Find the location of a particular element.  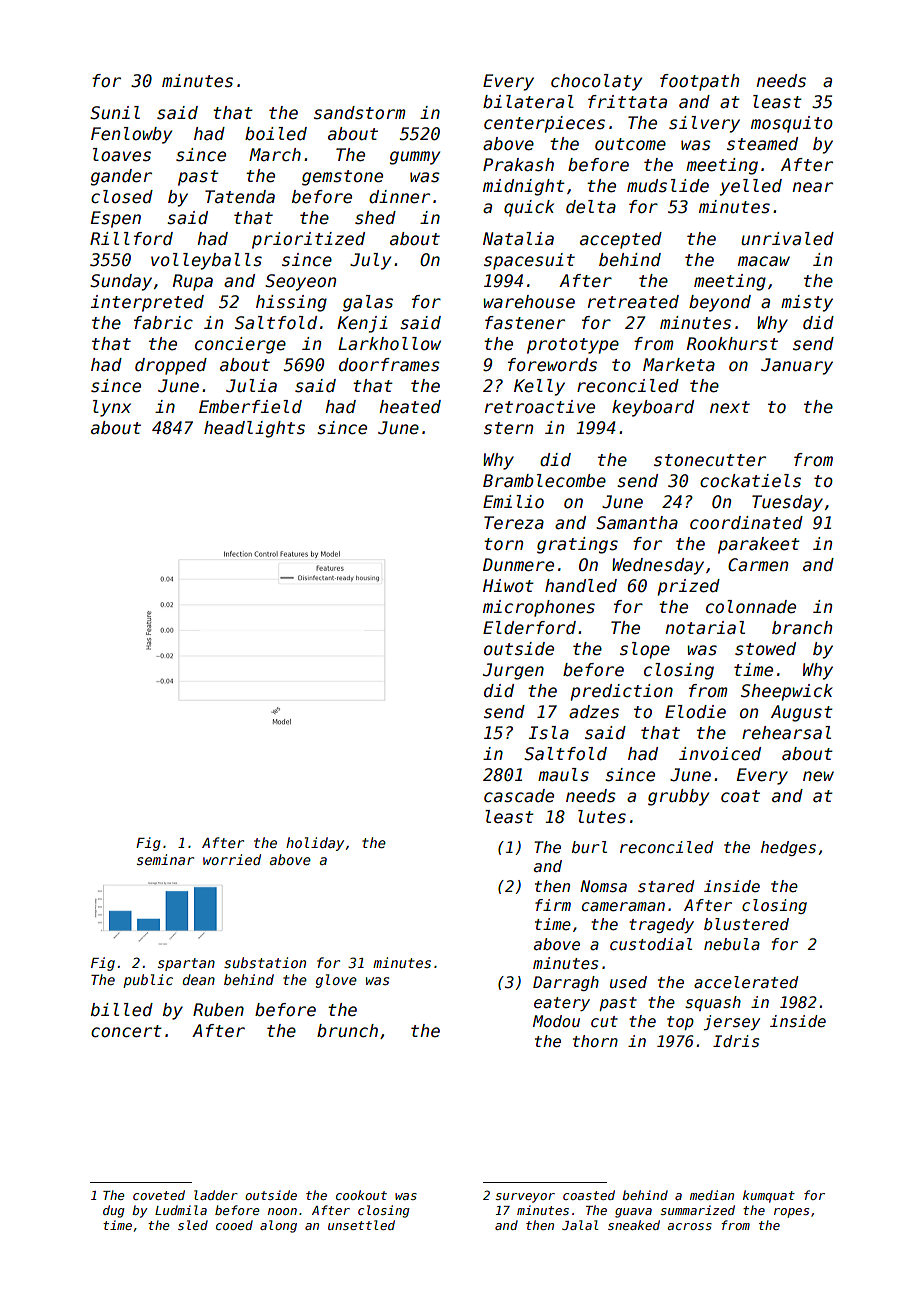

unsettled is located at coordinates (361, 1225).
